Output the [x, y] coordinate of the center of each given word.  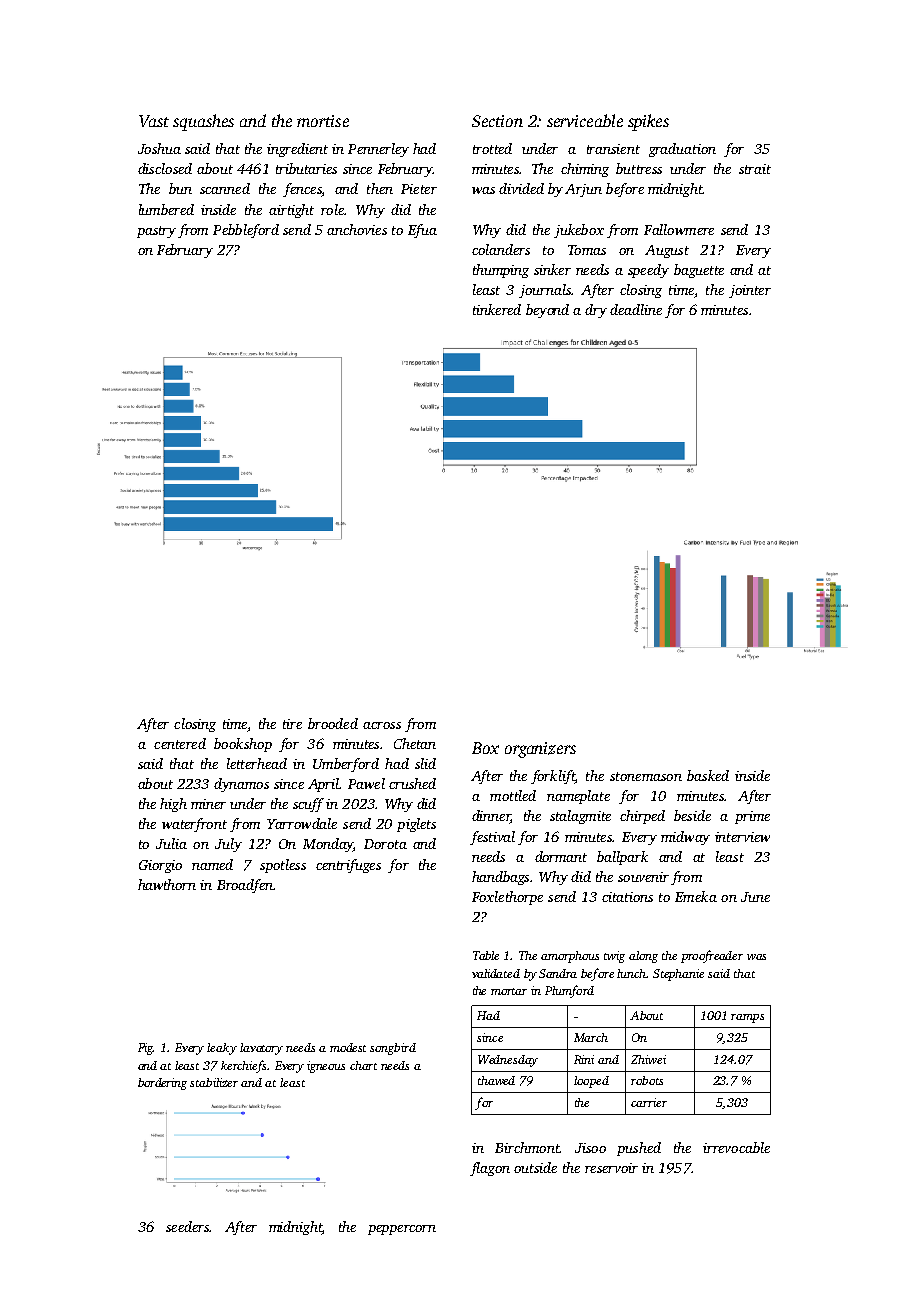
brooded [333, 723]
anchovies [357, 229]
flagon [490, 1169]
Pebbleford [246, 231]
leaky [222, 1049]
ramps [747, 1018]
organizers [540, 750]
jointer [750, 291]
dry [596, 311]
